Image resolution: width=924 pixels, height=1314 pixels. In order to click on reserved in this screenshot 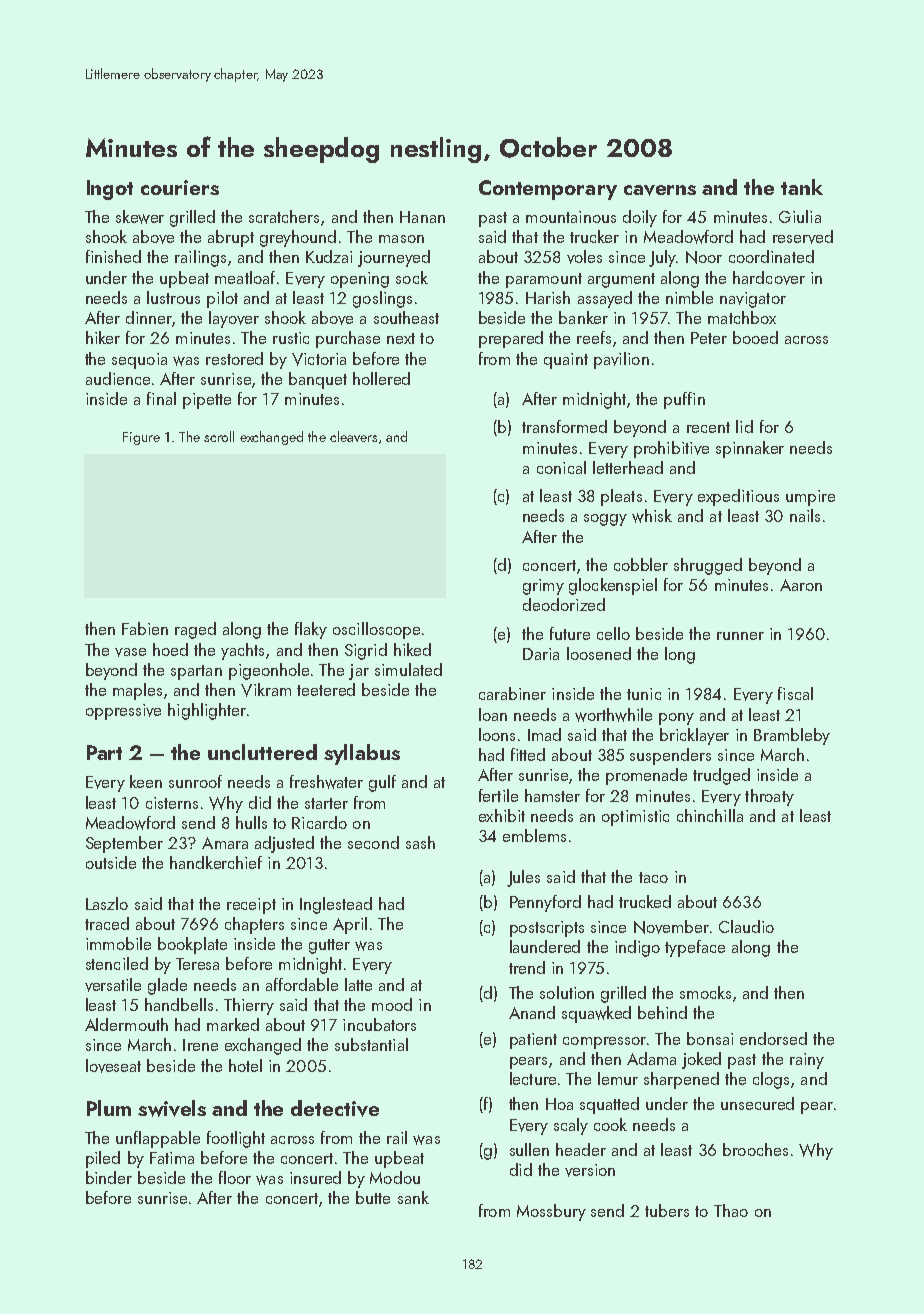, I will do `click(803, 237)`.
